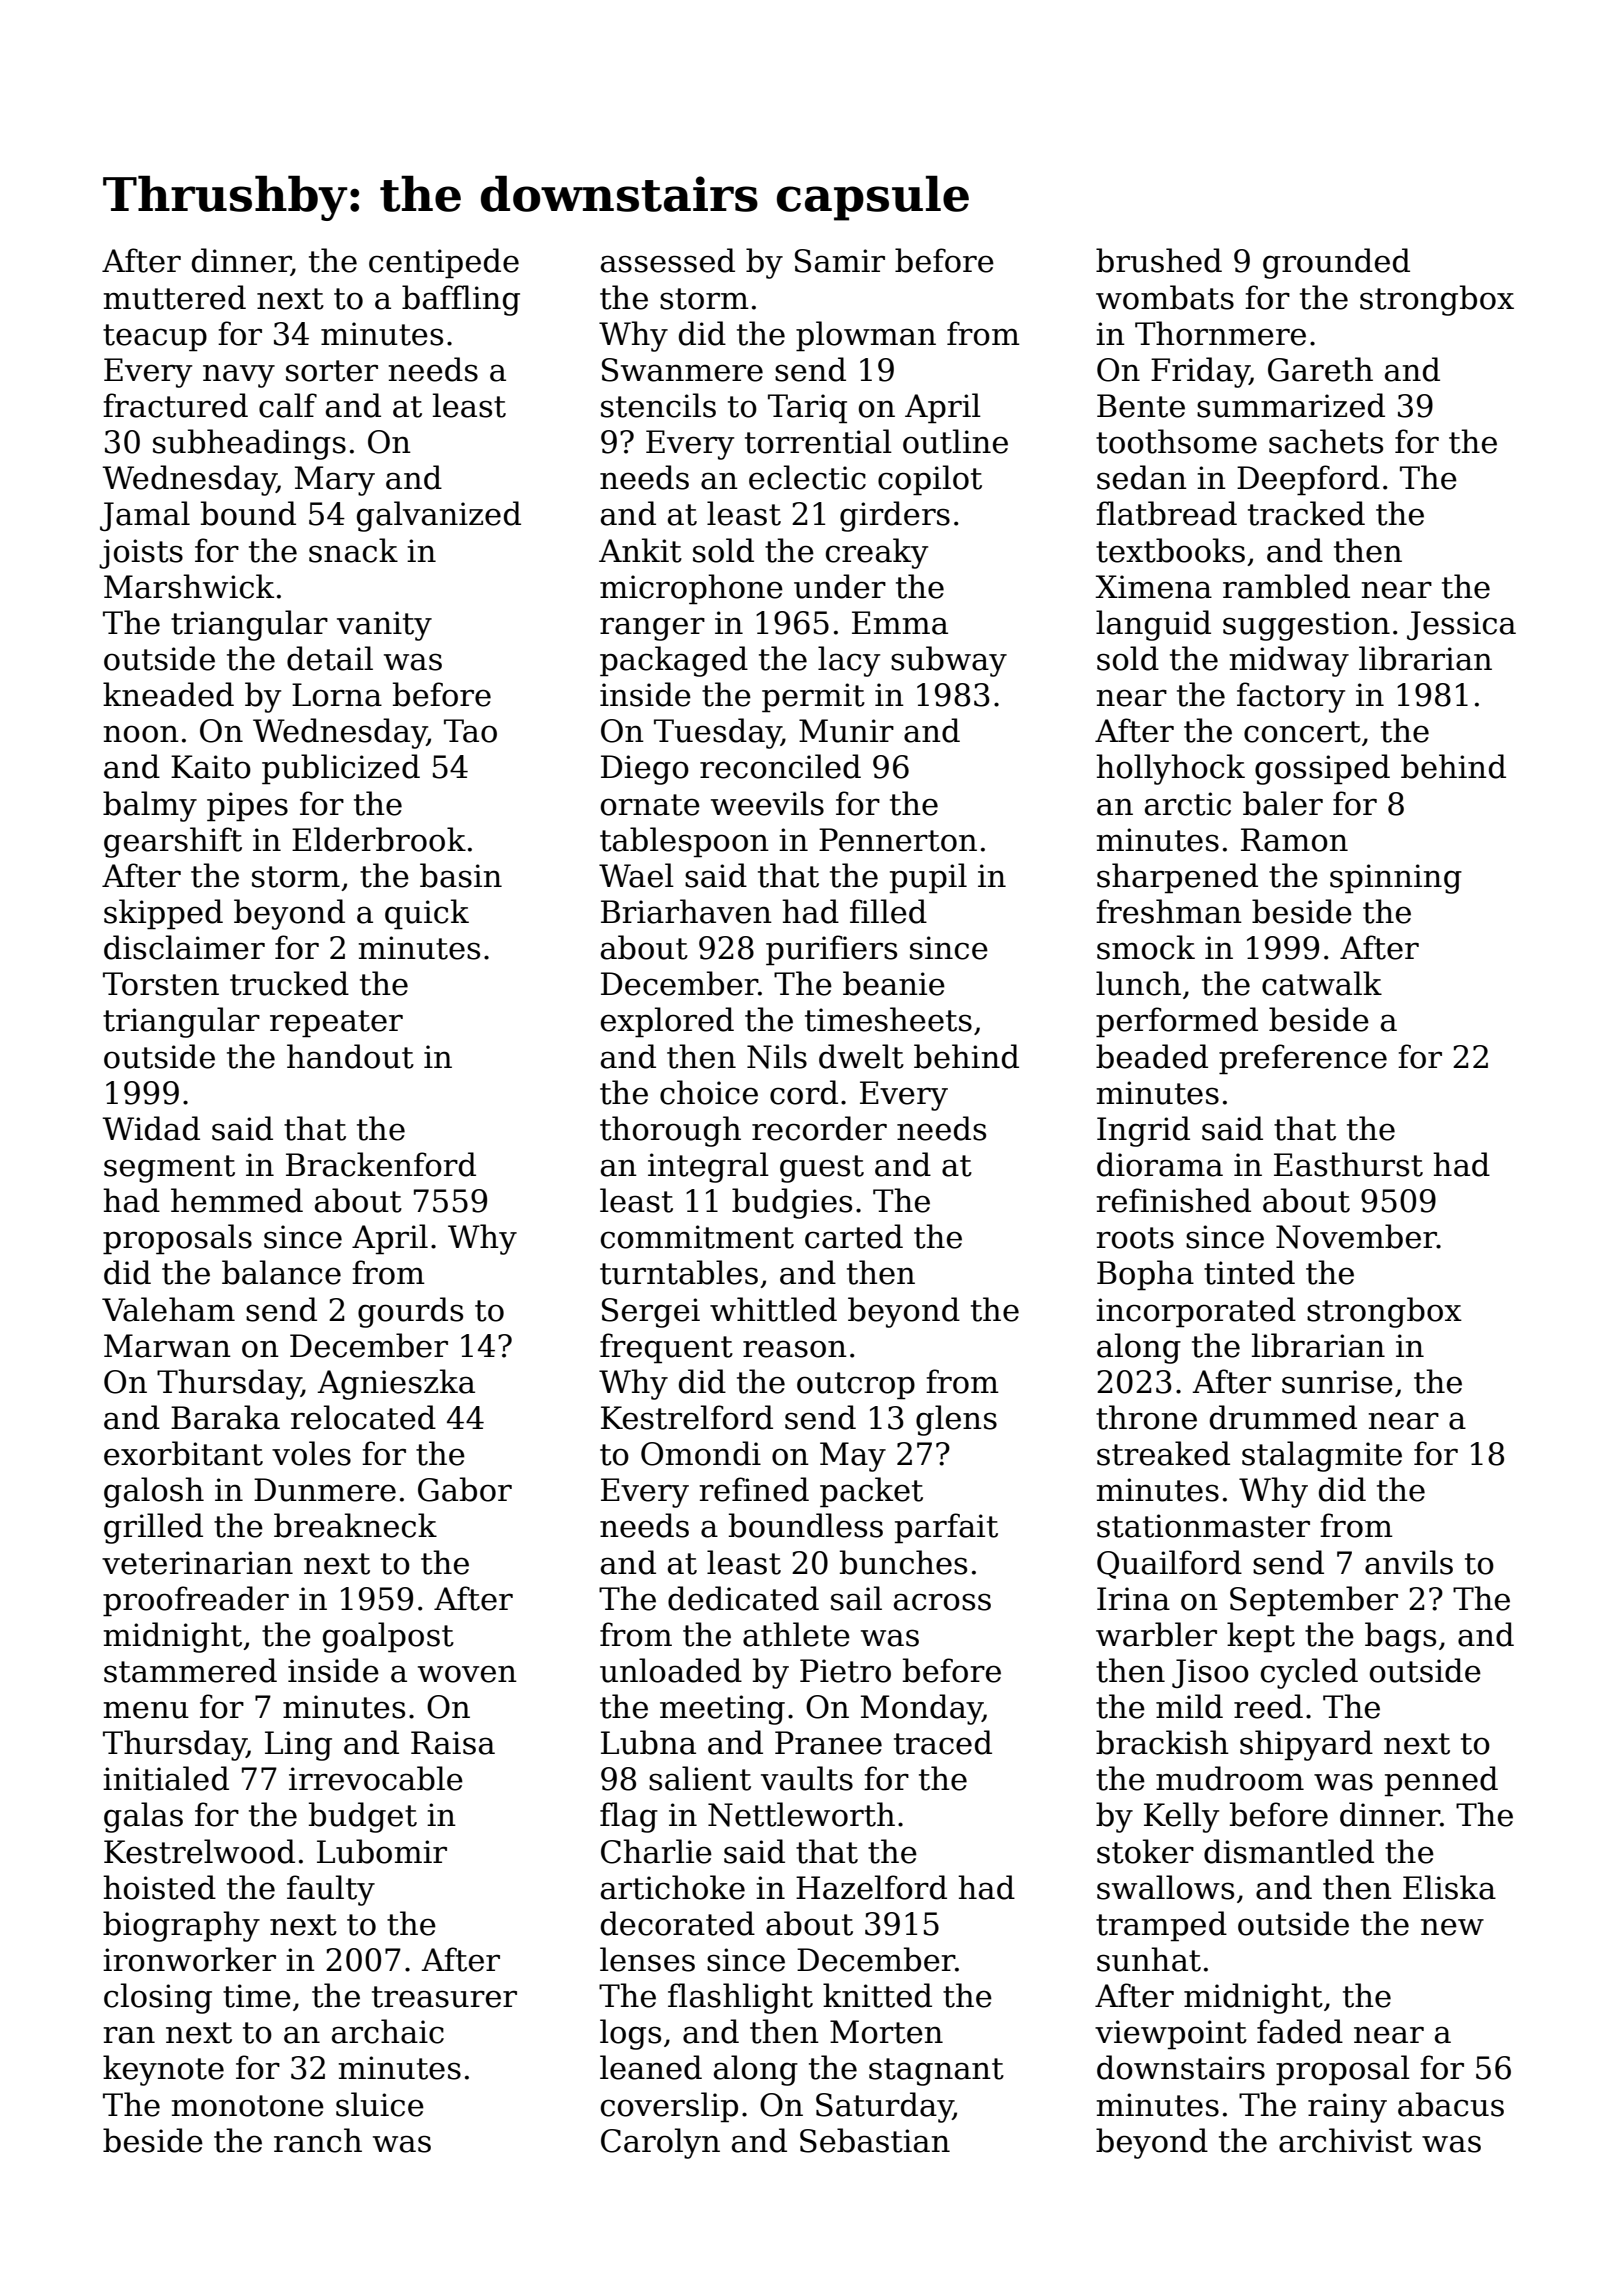  What do you see at coordinates (717, 733) in the screenshot?
I see `Tuesday` at bounding box center [717, 733].
